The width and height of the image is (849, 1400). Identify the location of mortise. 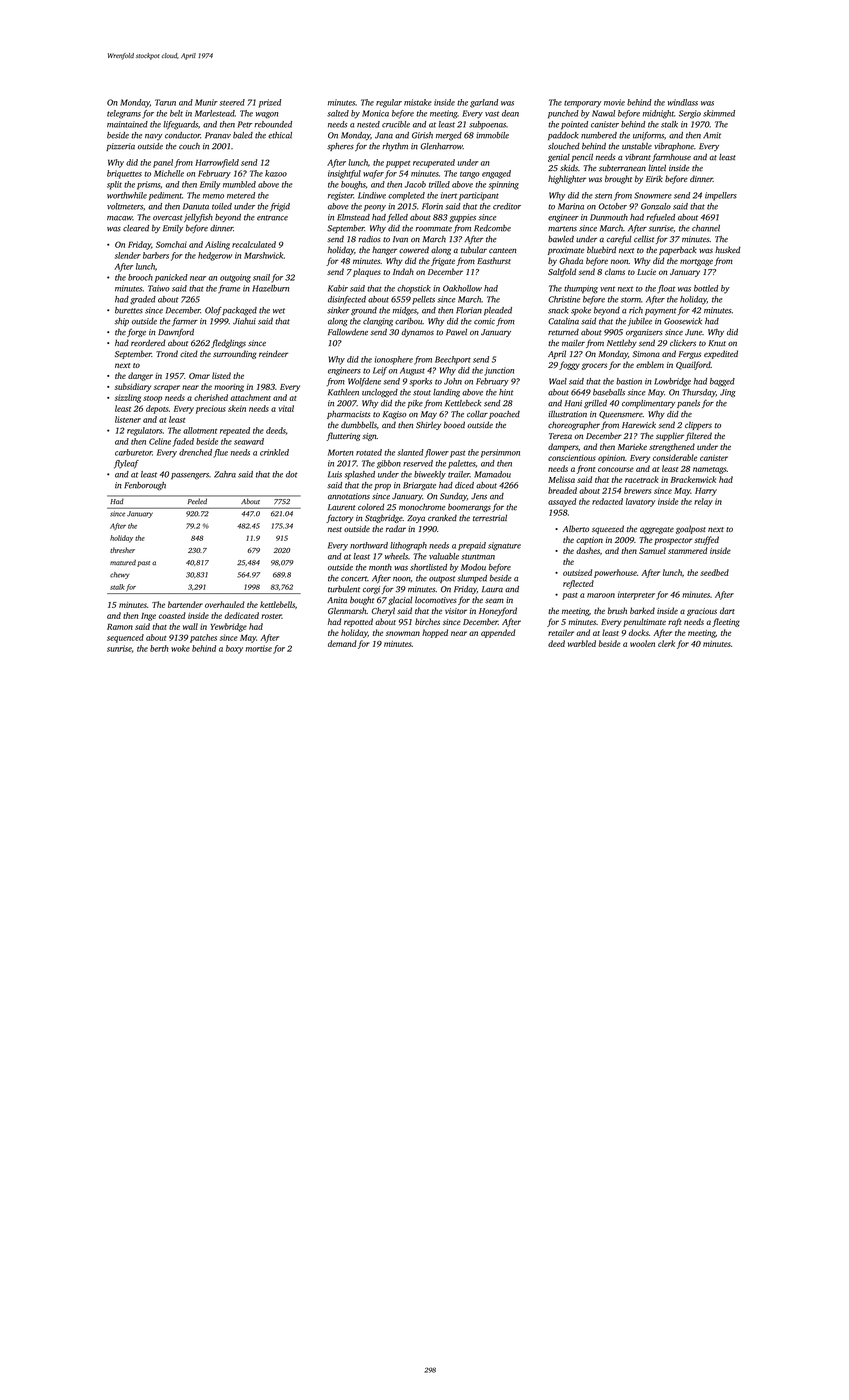
(259, 648).
